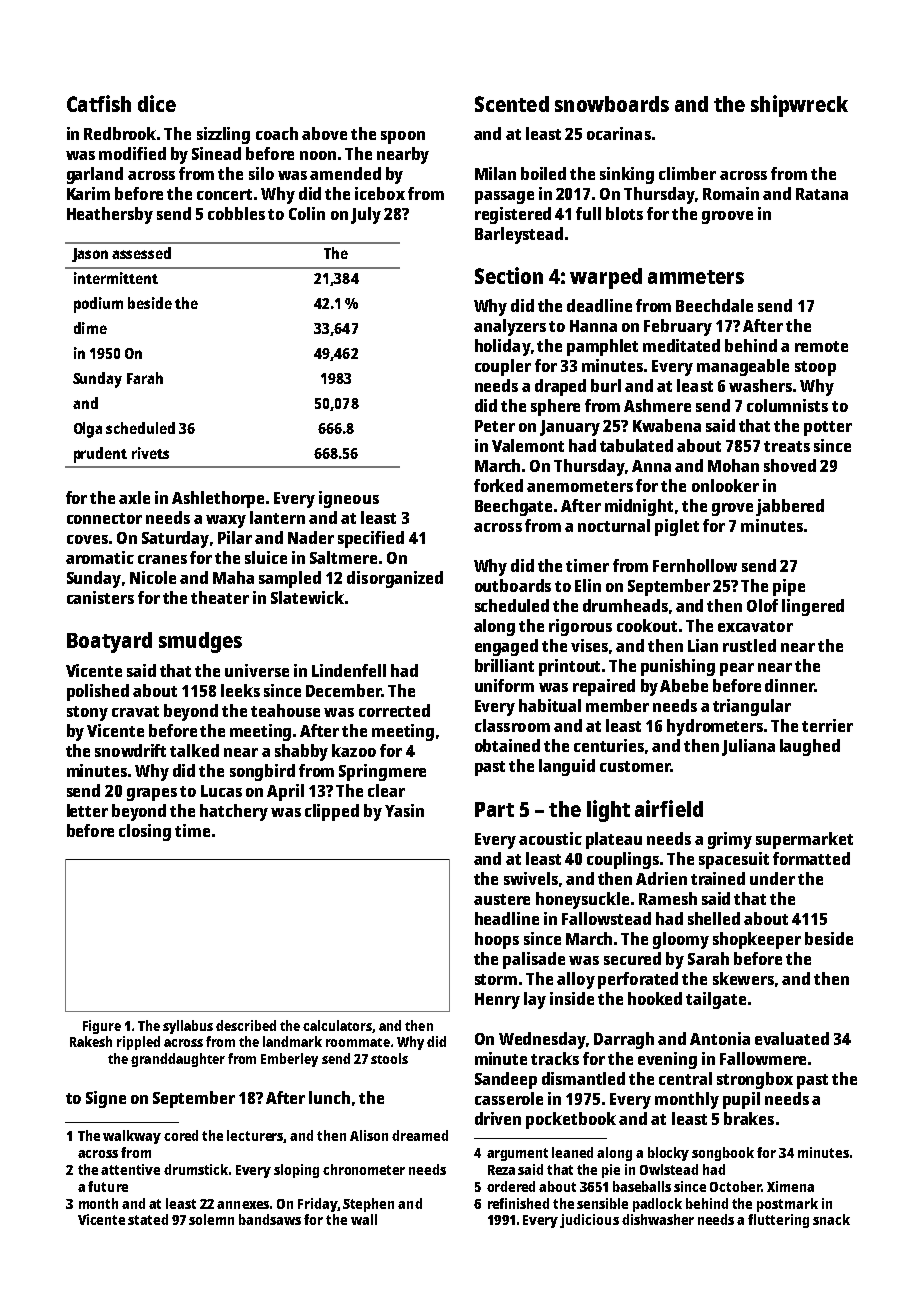 Image resolution: width=924 pixels, height=1308 pixels. Describe the element at coordinates (382, 772) in the image. I see `Springmere` at that location.
